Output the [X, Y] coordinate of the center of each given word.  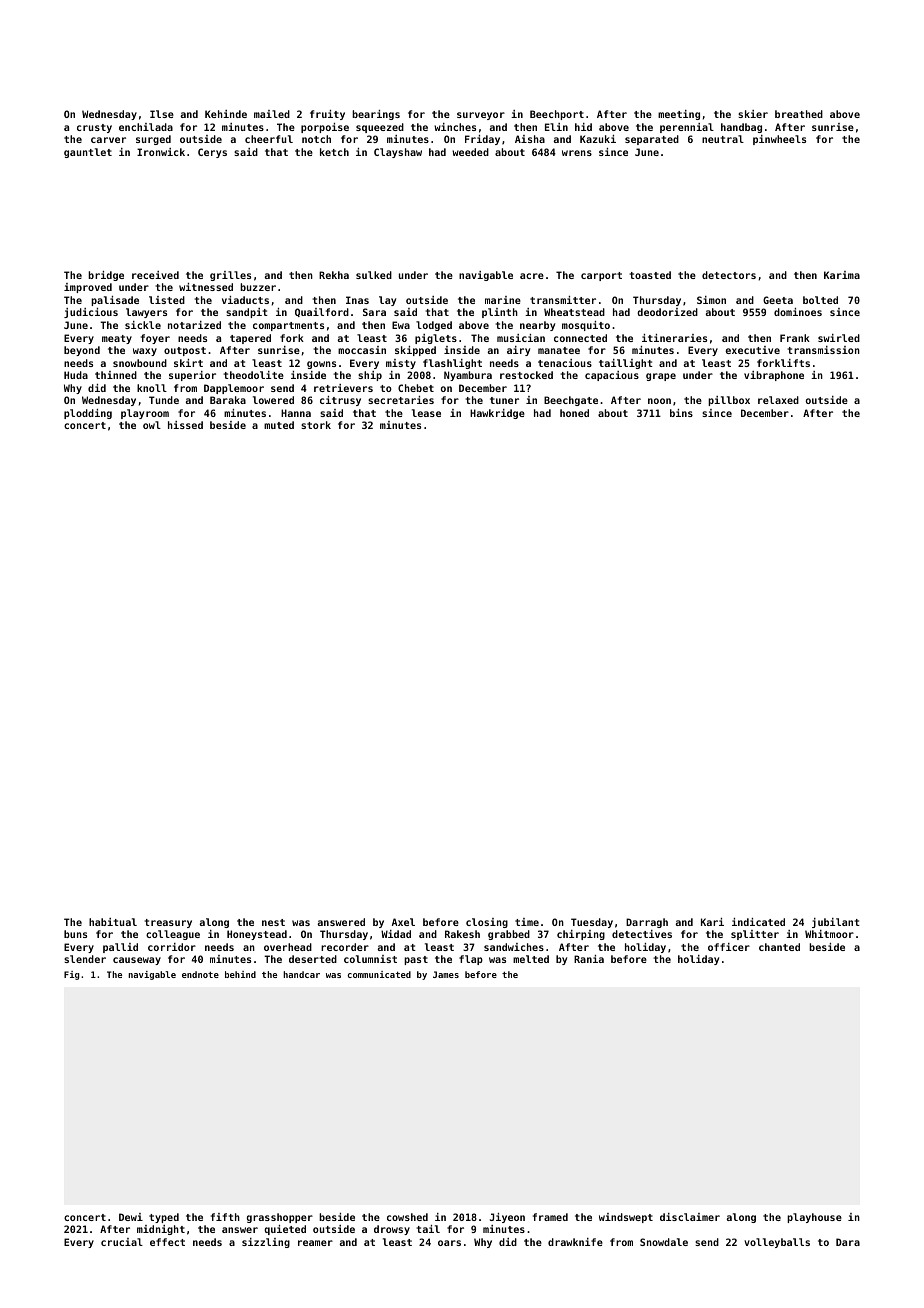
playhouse [814, 1218]
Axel [403, 922]
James [446, 974]
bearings [376, 115]
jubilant [836, 923]
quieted [285, 1230]
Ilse [162, 114]
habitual [113, 922]
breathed [799, 114]
